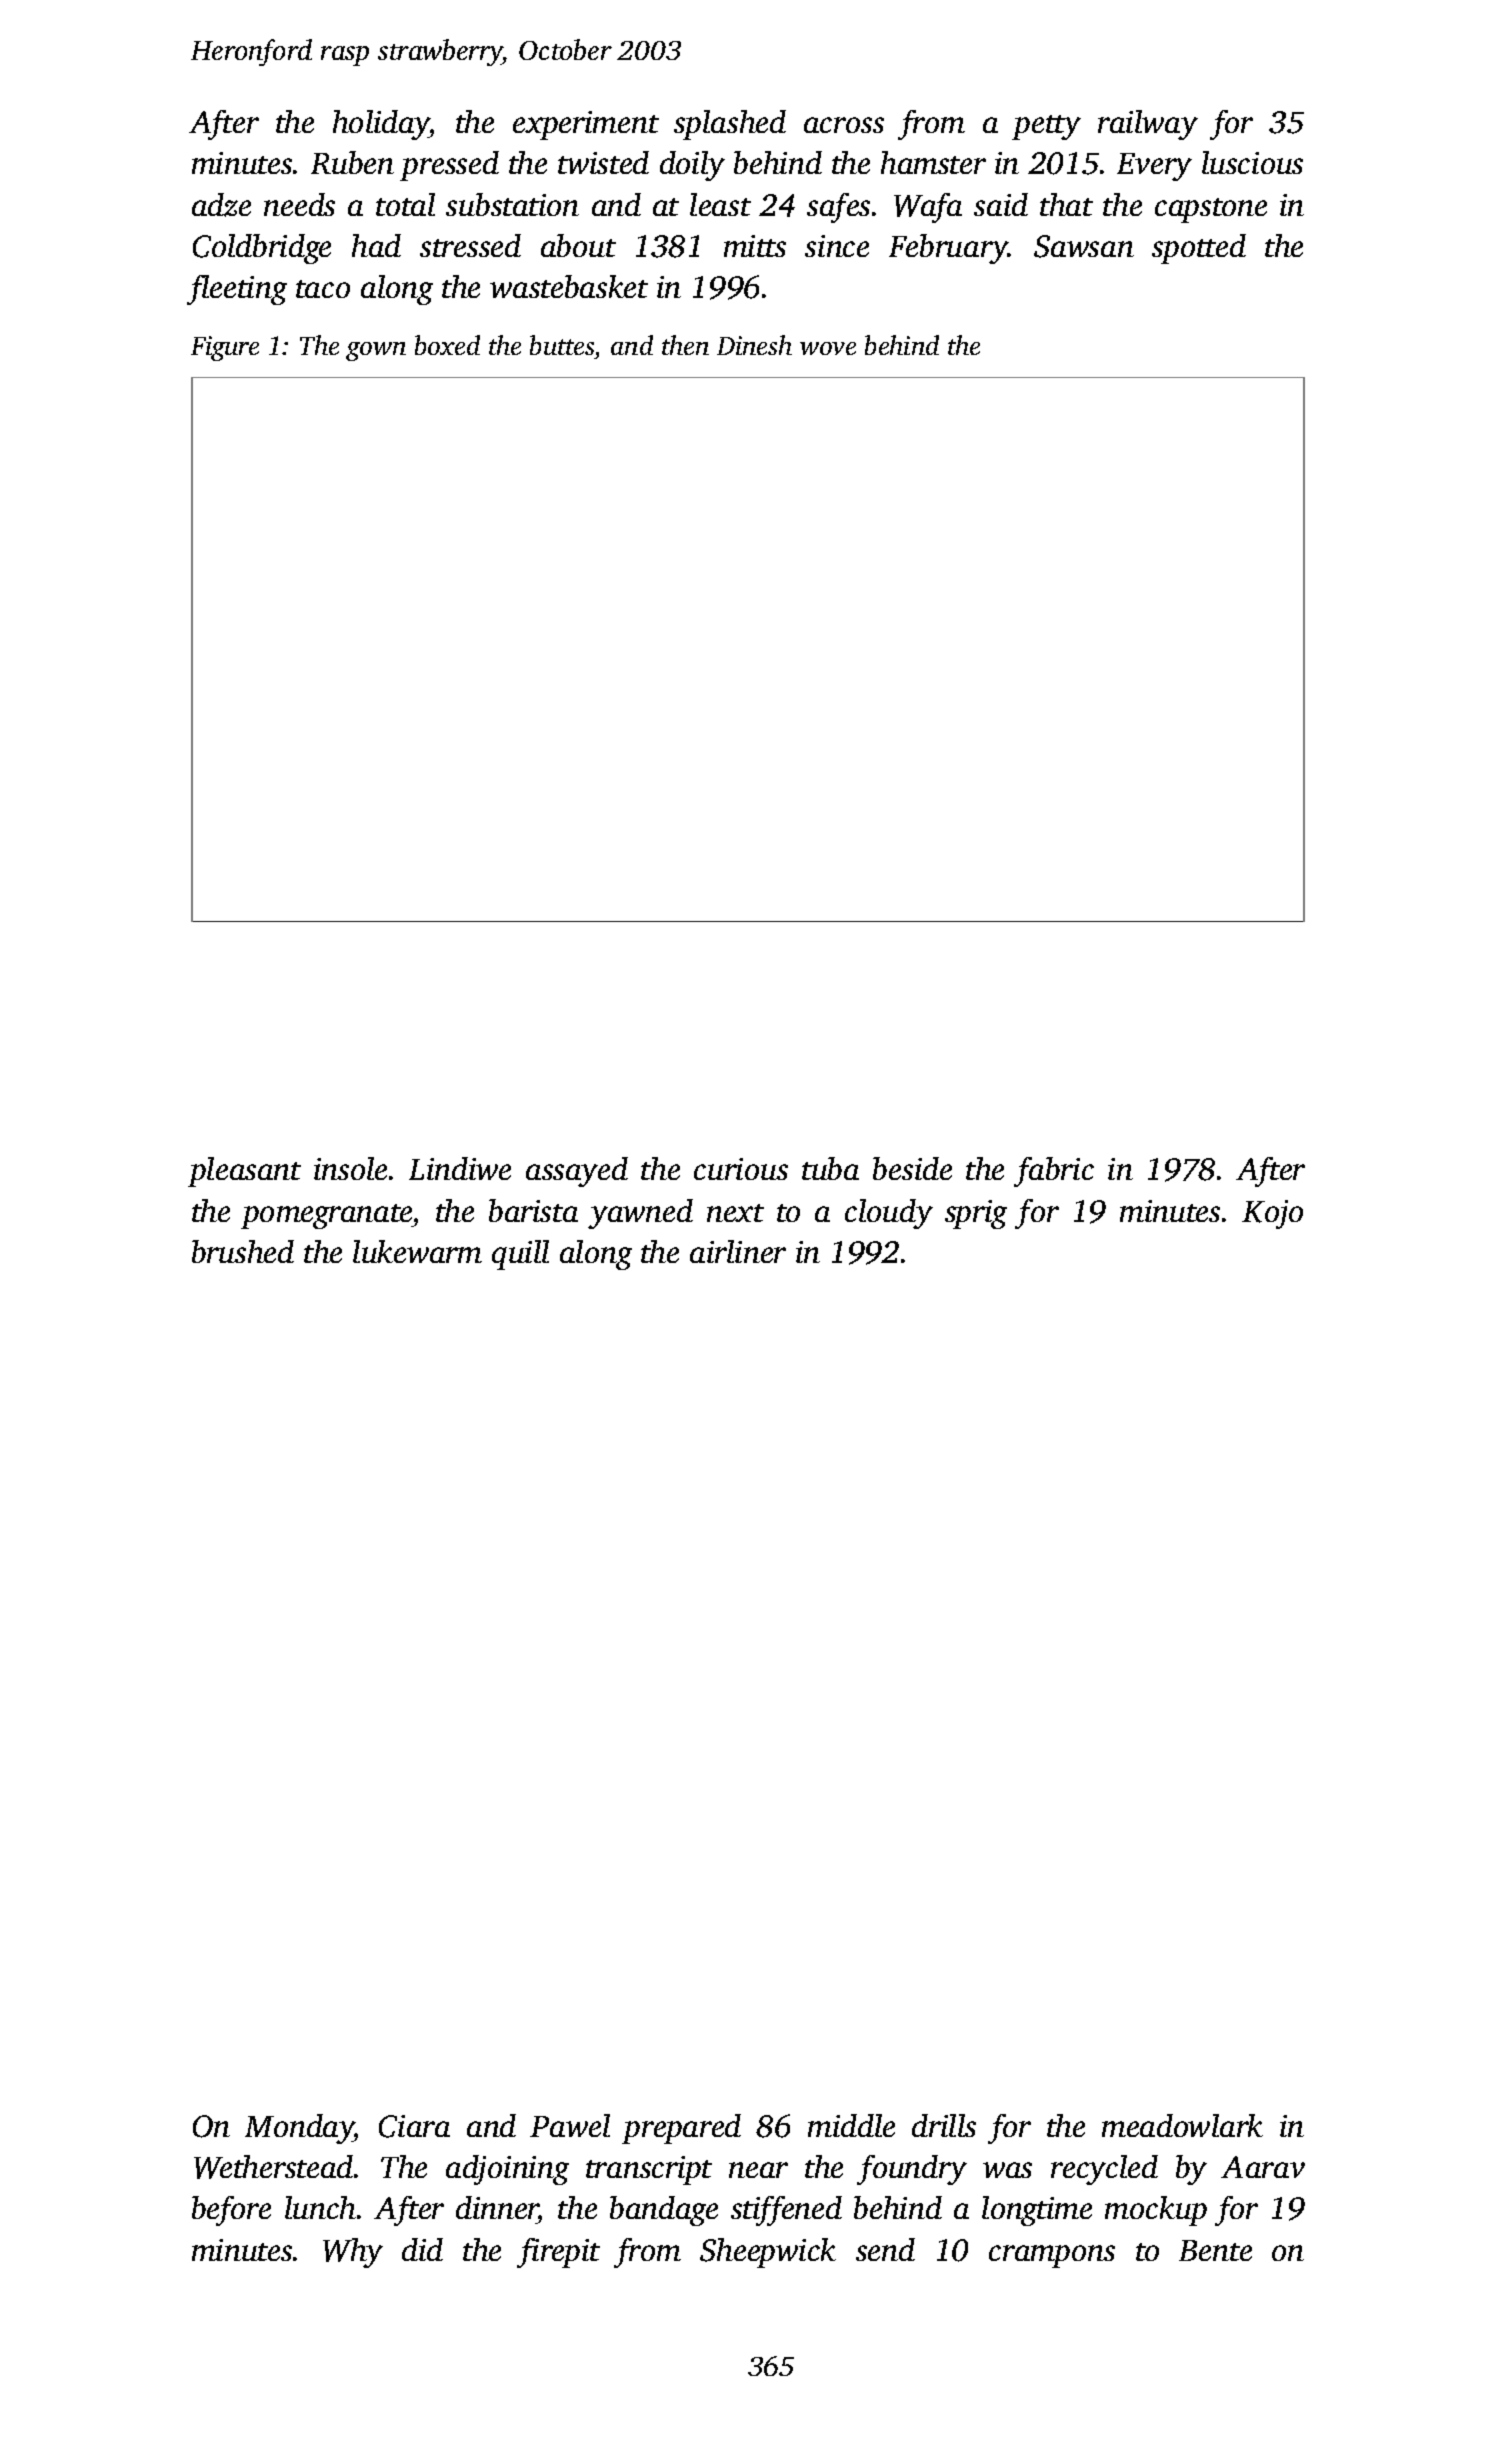 The image size is (1496, 2464). Describe the element at coordinates (381, 125) in the screenshot. I see `holiday` at that location.
